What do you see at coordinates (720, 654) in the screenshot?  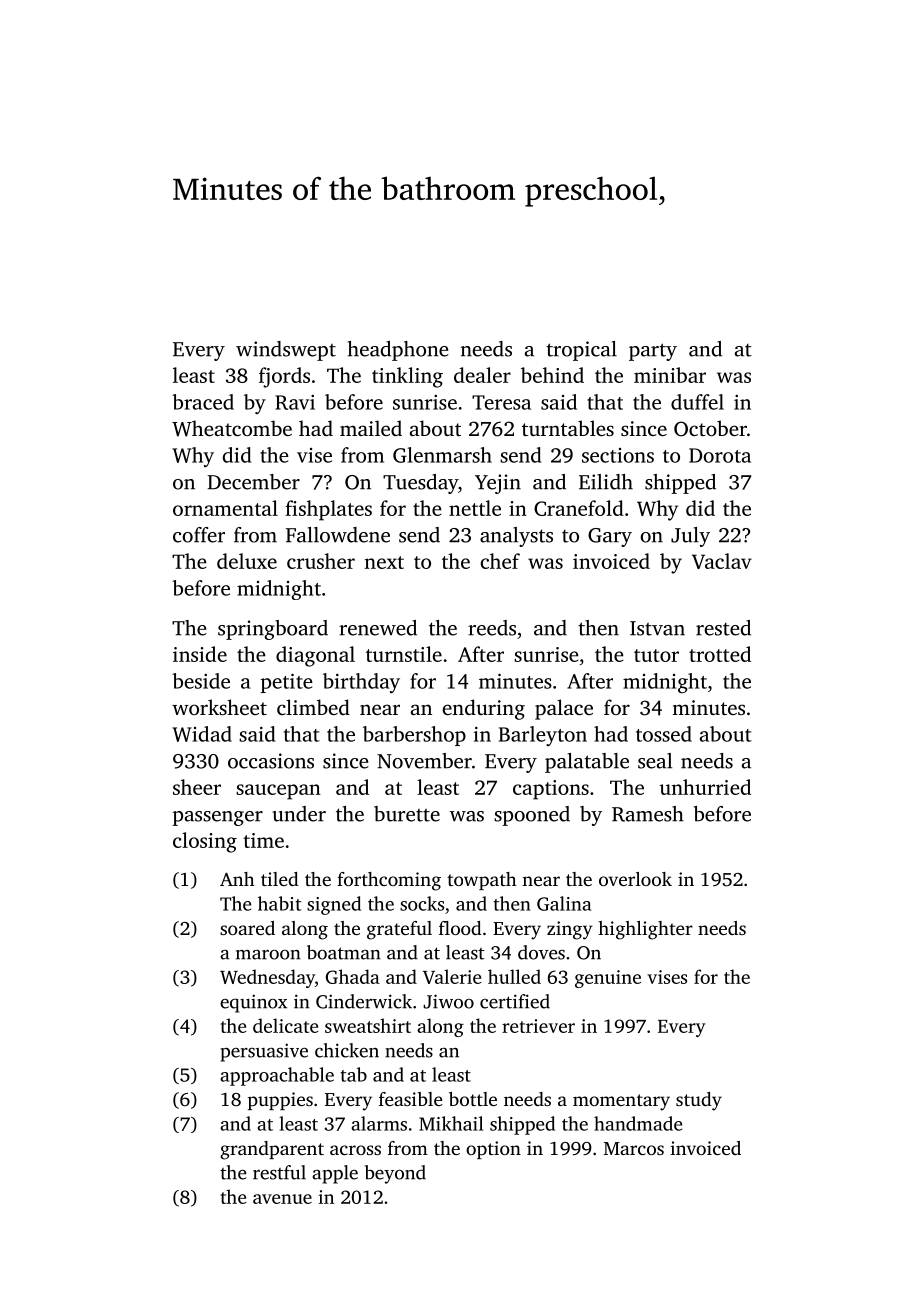 I see `trotted` at bounding box center [720, 654].
